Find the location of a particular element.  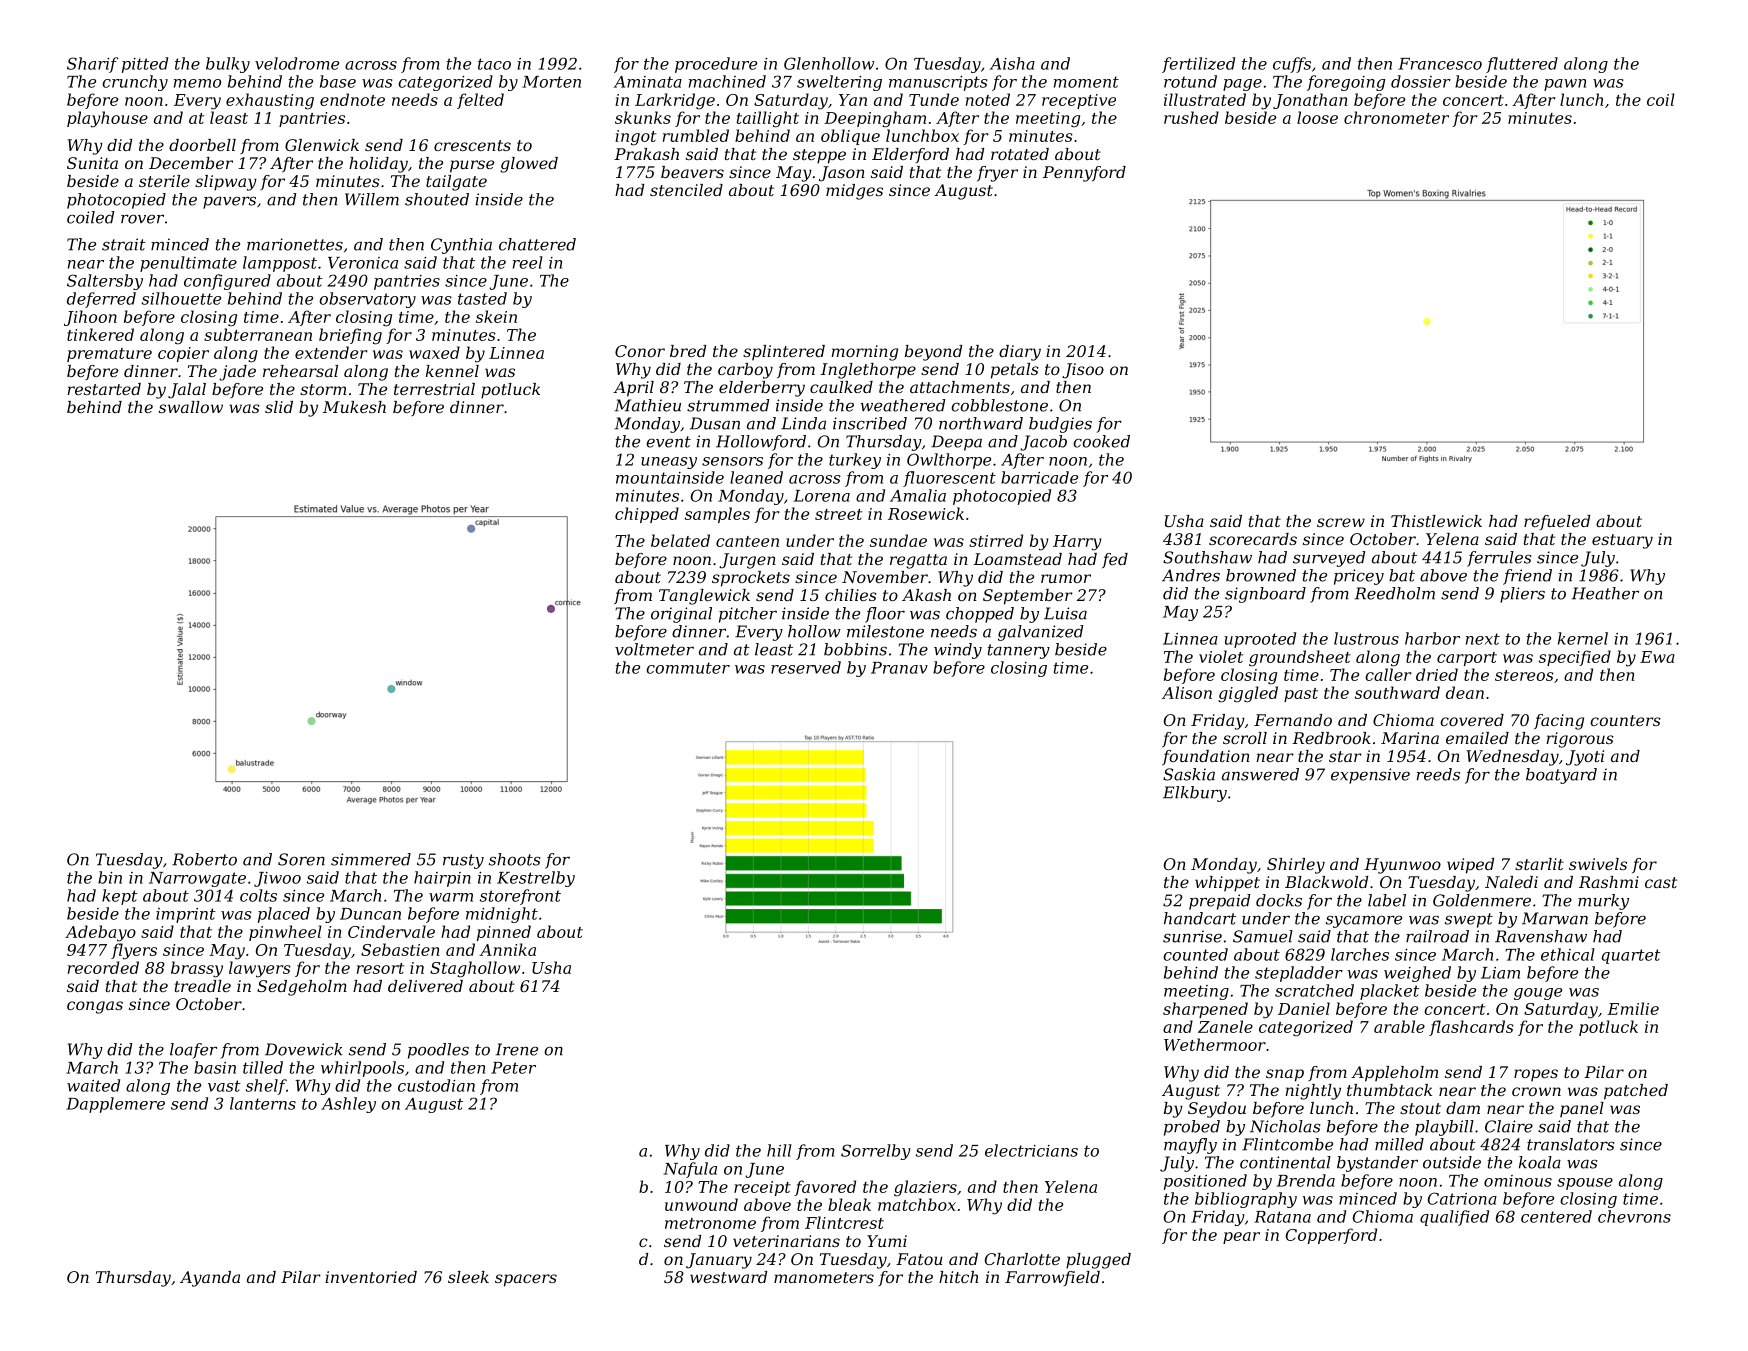

Ayanda is located at coordinates (210, 1279).
